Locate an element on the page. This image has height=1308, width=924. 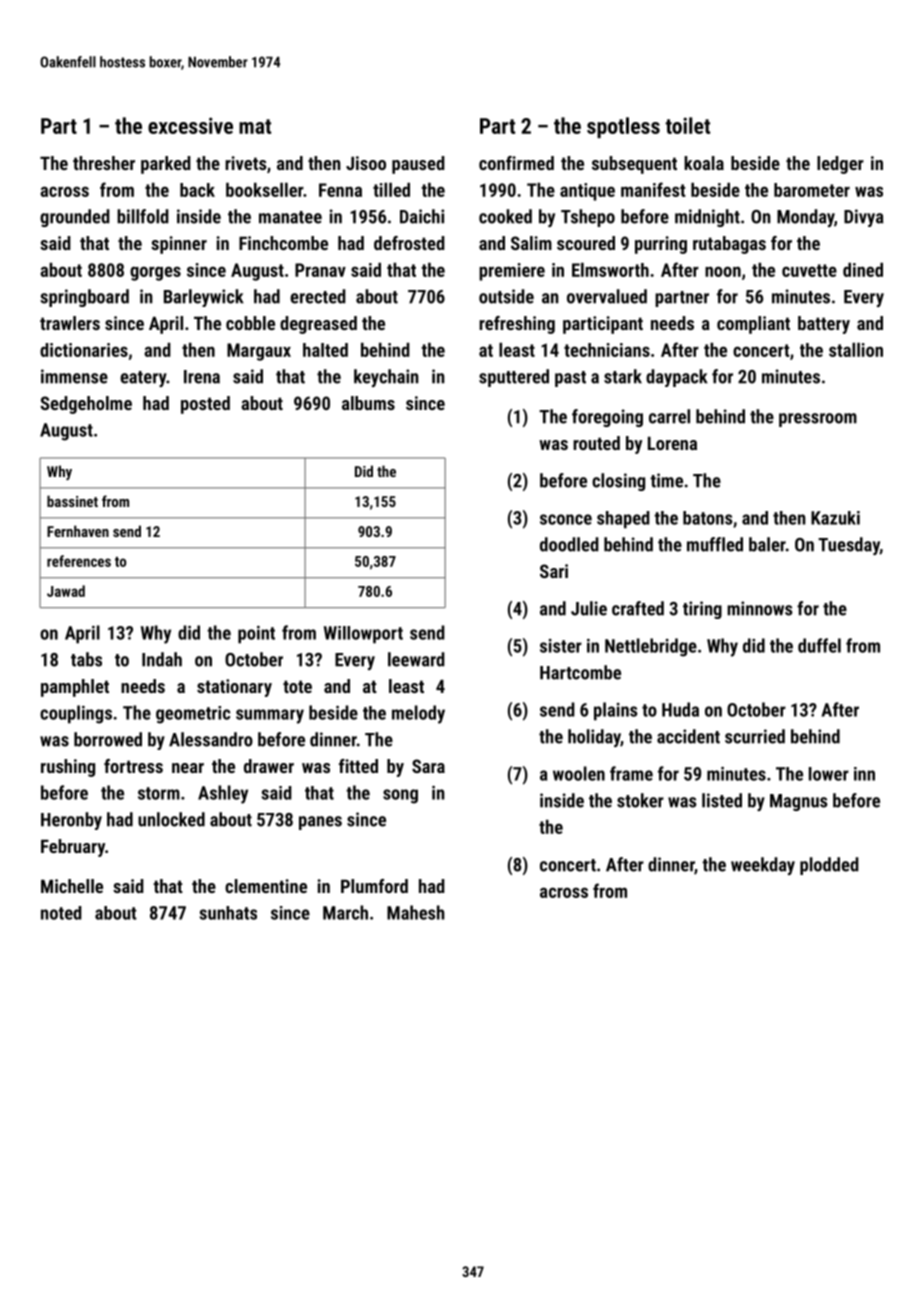
routed is located at coordinates (596, 443).
